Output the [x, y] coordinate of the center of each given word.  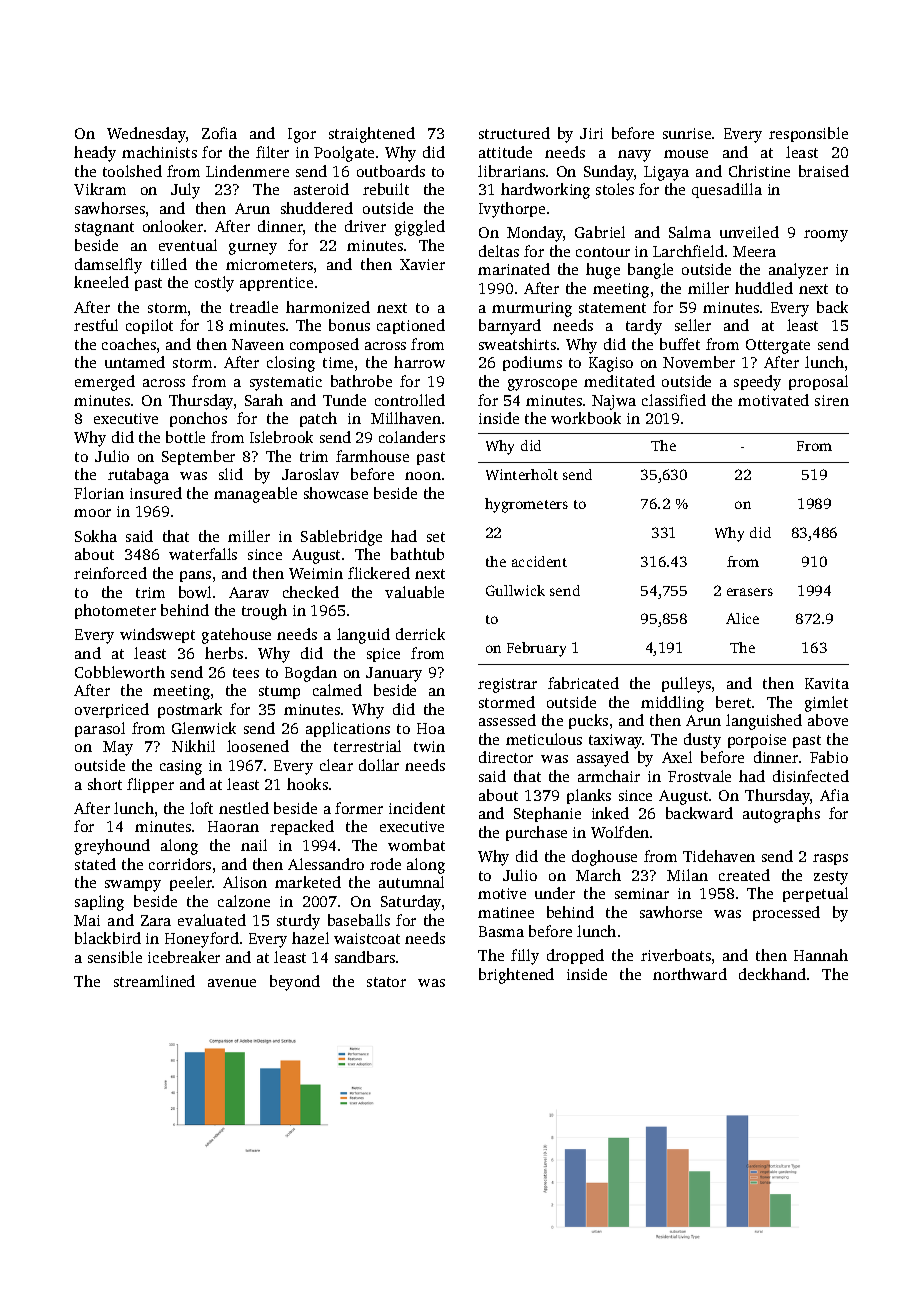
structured [514, 133]
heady [95, 154]
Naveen [258, 344]
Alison [245, 882]
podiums [532, 363]
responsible [808, 134]
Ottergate [778, 346]
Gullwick [515, 590]
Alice [742, 618]
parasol [100, 729]
